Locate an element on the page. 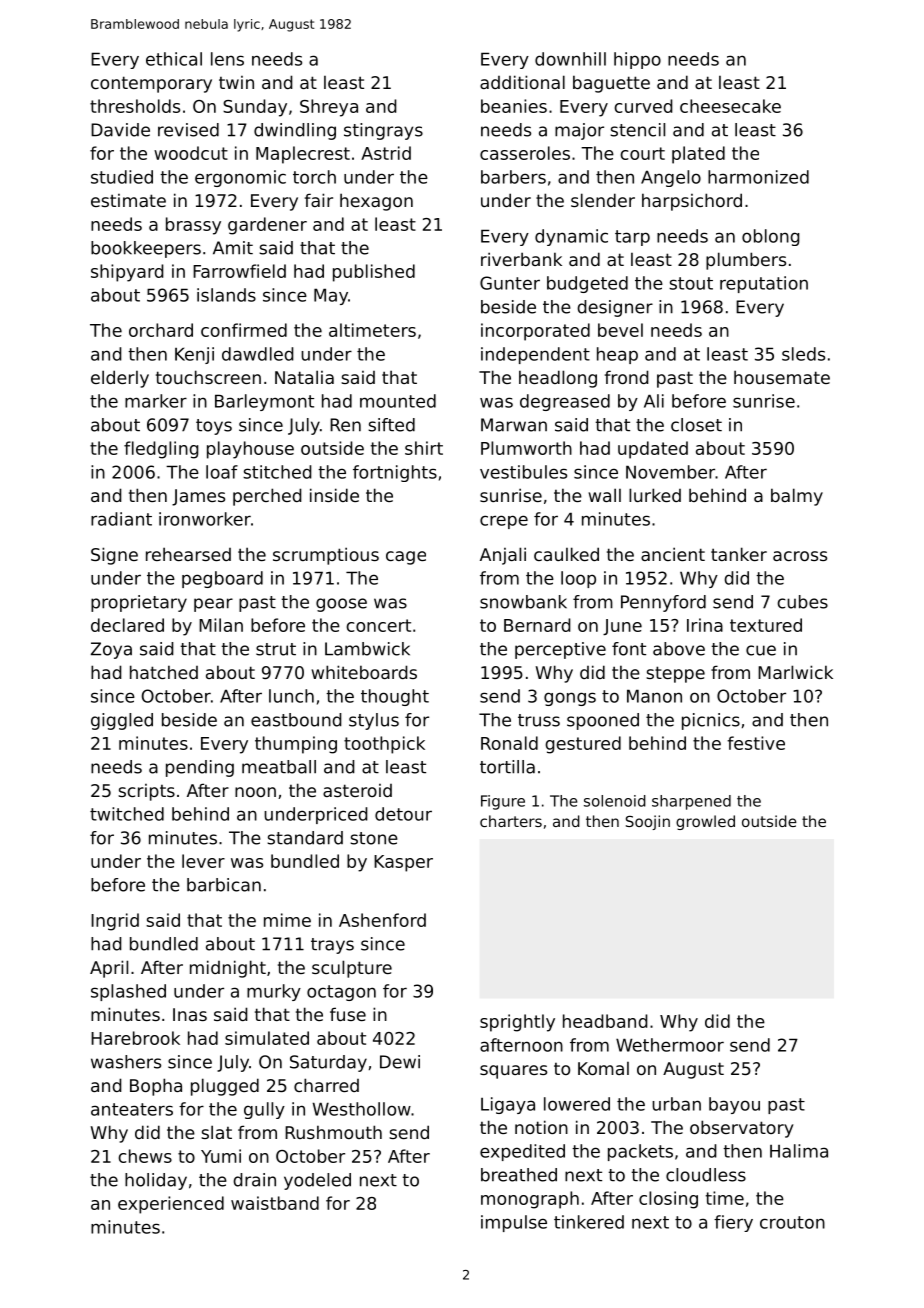  yodeled is located at coordinates (317, 1181).
